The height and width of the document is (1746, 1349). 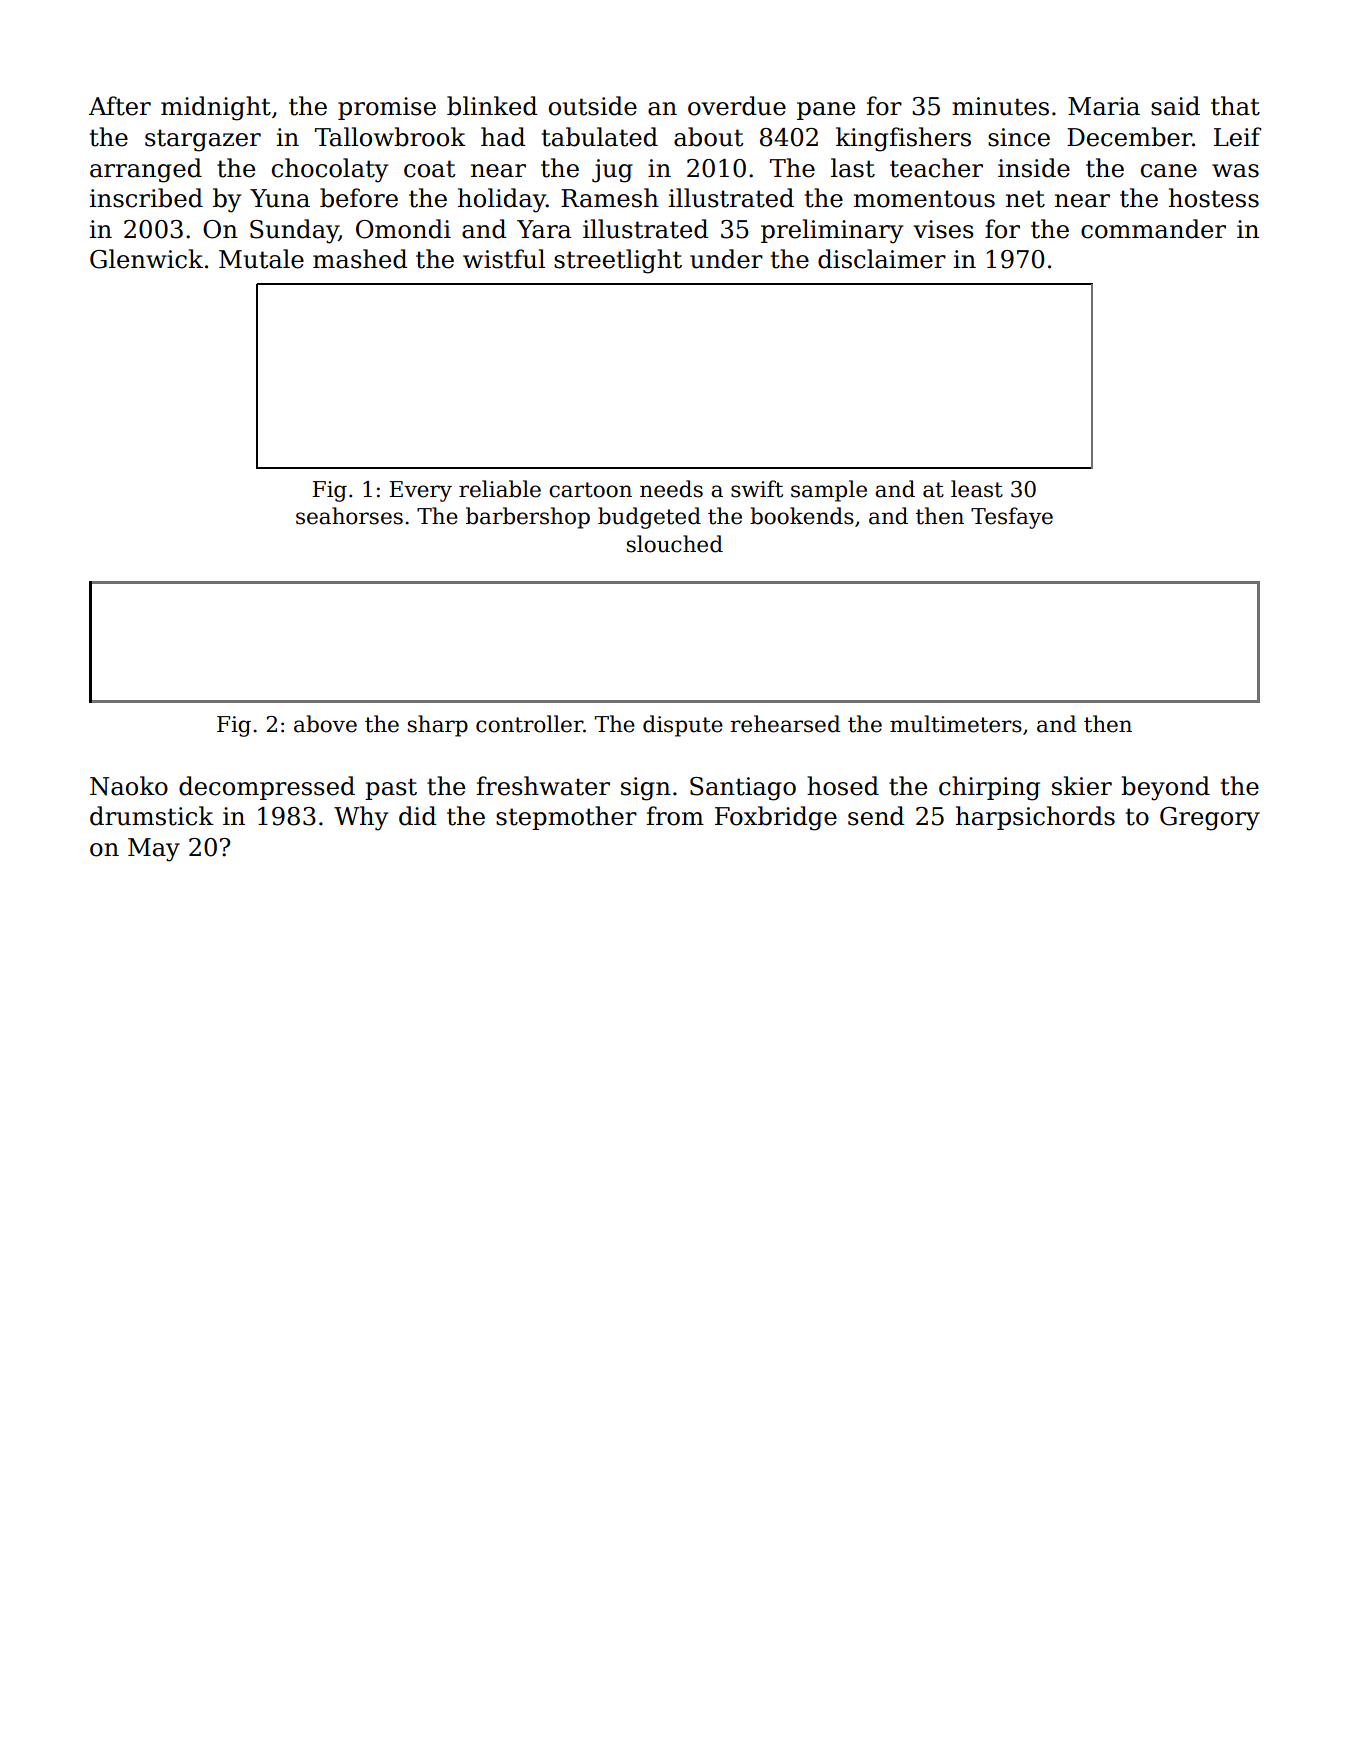 What do you see at coordinates (1169, 171) in the document?
I see `cane` at bounding box center [1169, 171].
